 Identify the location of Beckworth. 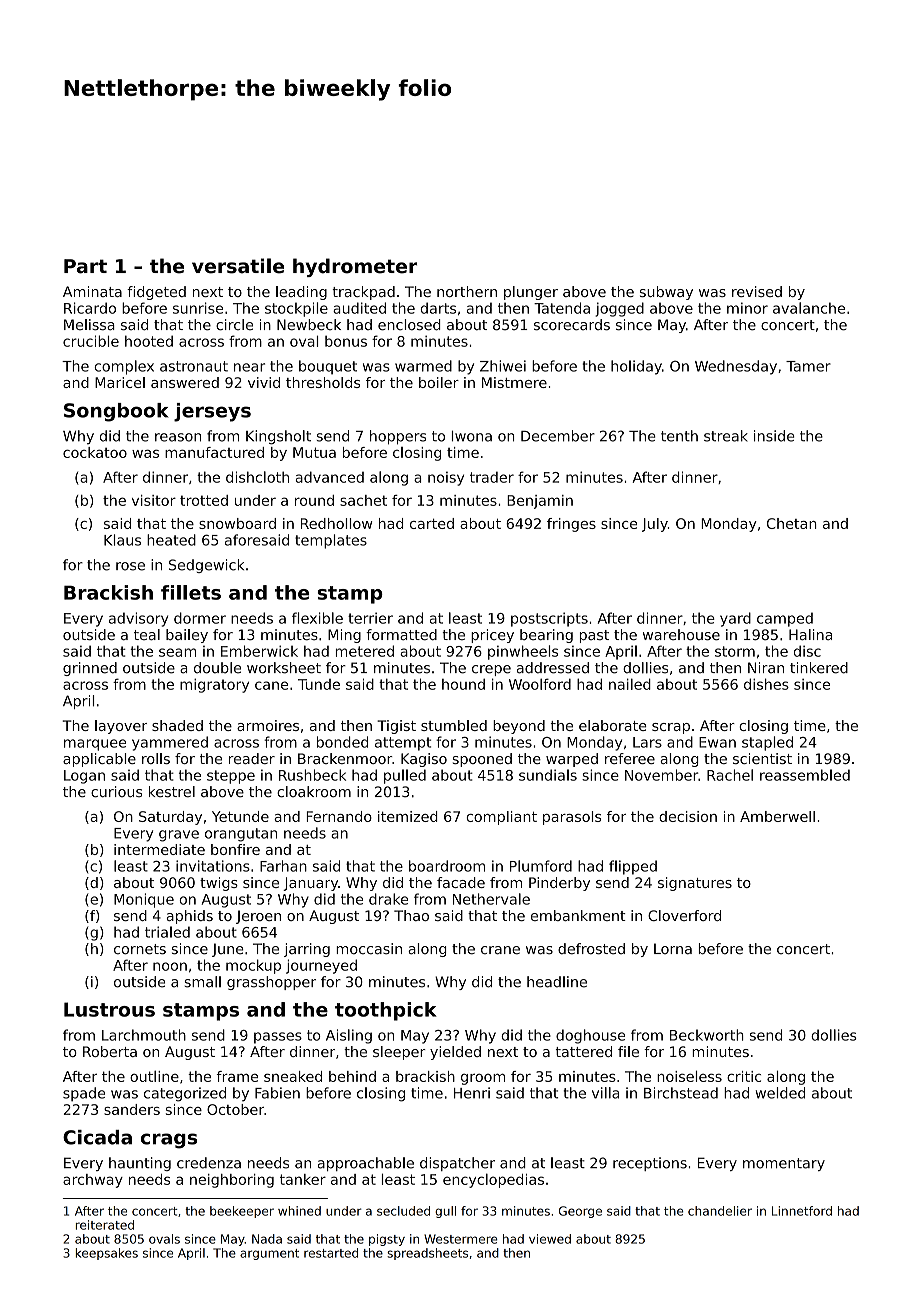
(707, 1035).
